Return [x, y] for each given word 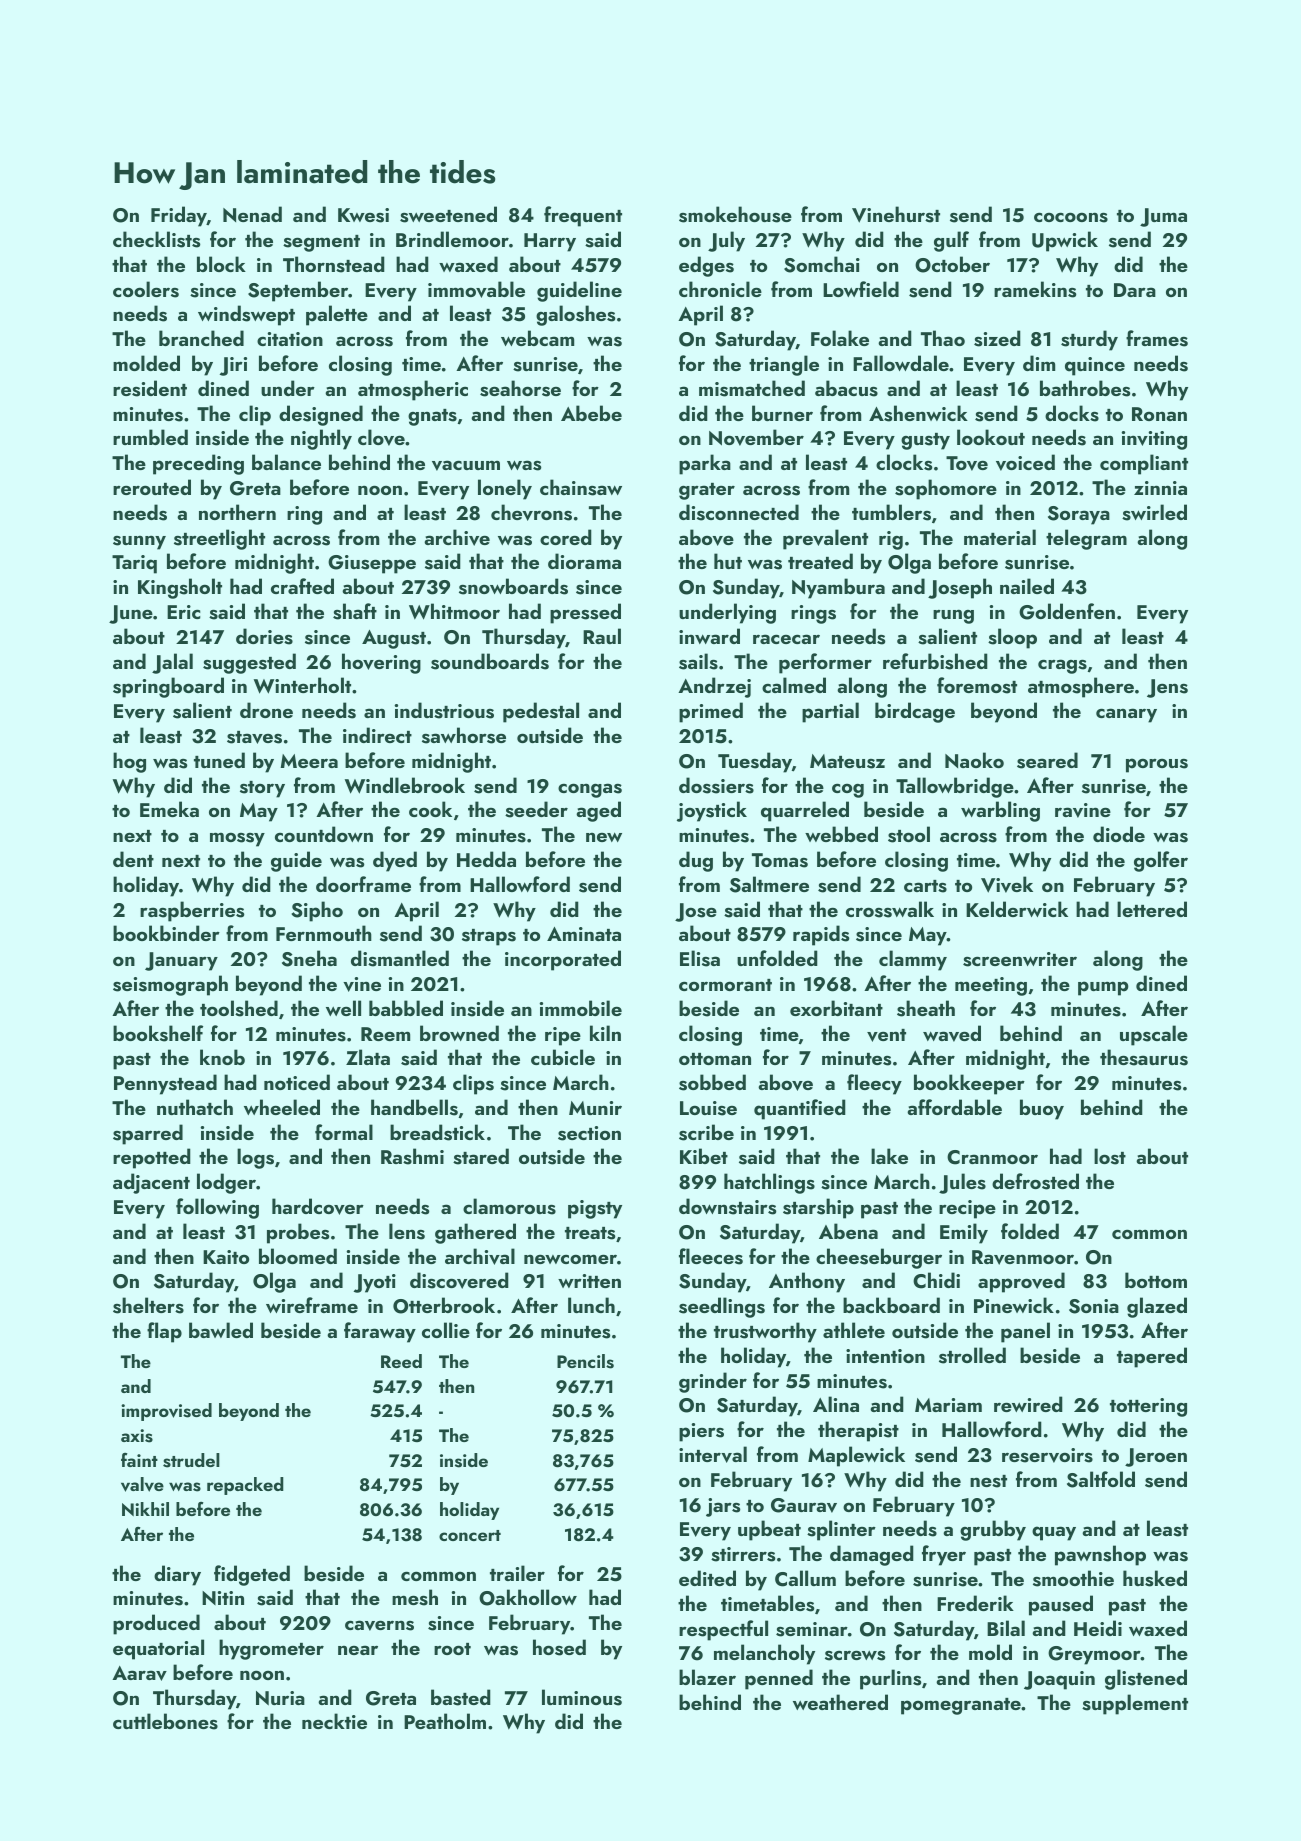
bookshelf [158, 1033]
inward [709, 636]
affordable [954, 1107]
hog [129, 762]
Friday [179, 216]
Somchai [822, 264]
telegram [1086, 539]
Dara [1135, 290]
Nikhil [145, 1509]
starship [818, 1208]
